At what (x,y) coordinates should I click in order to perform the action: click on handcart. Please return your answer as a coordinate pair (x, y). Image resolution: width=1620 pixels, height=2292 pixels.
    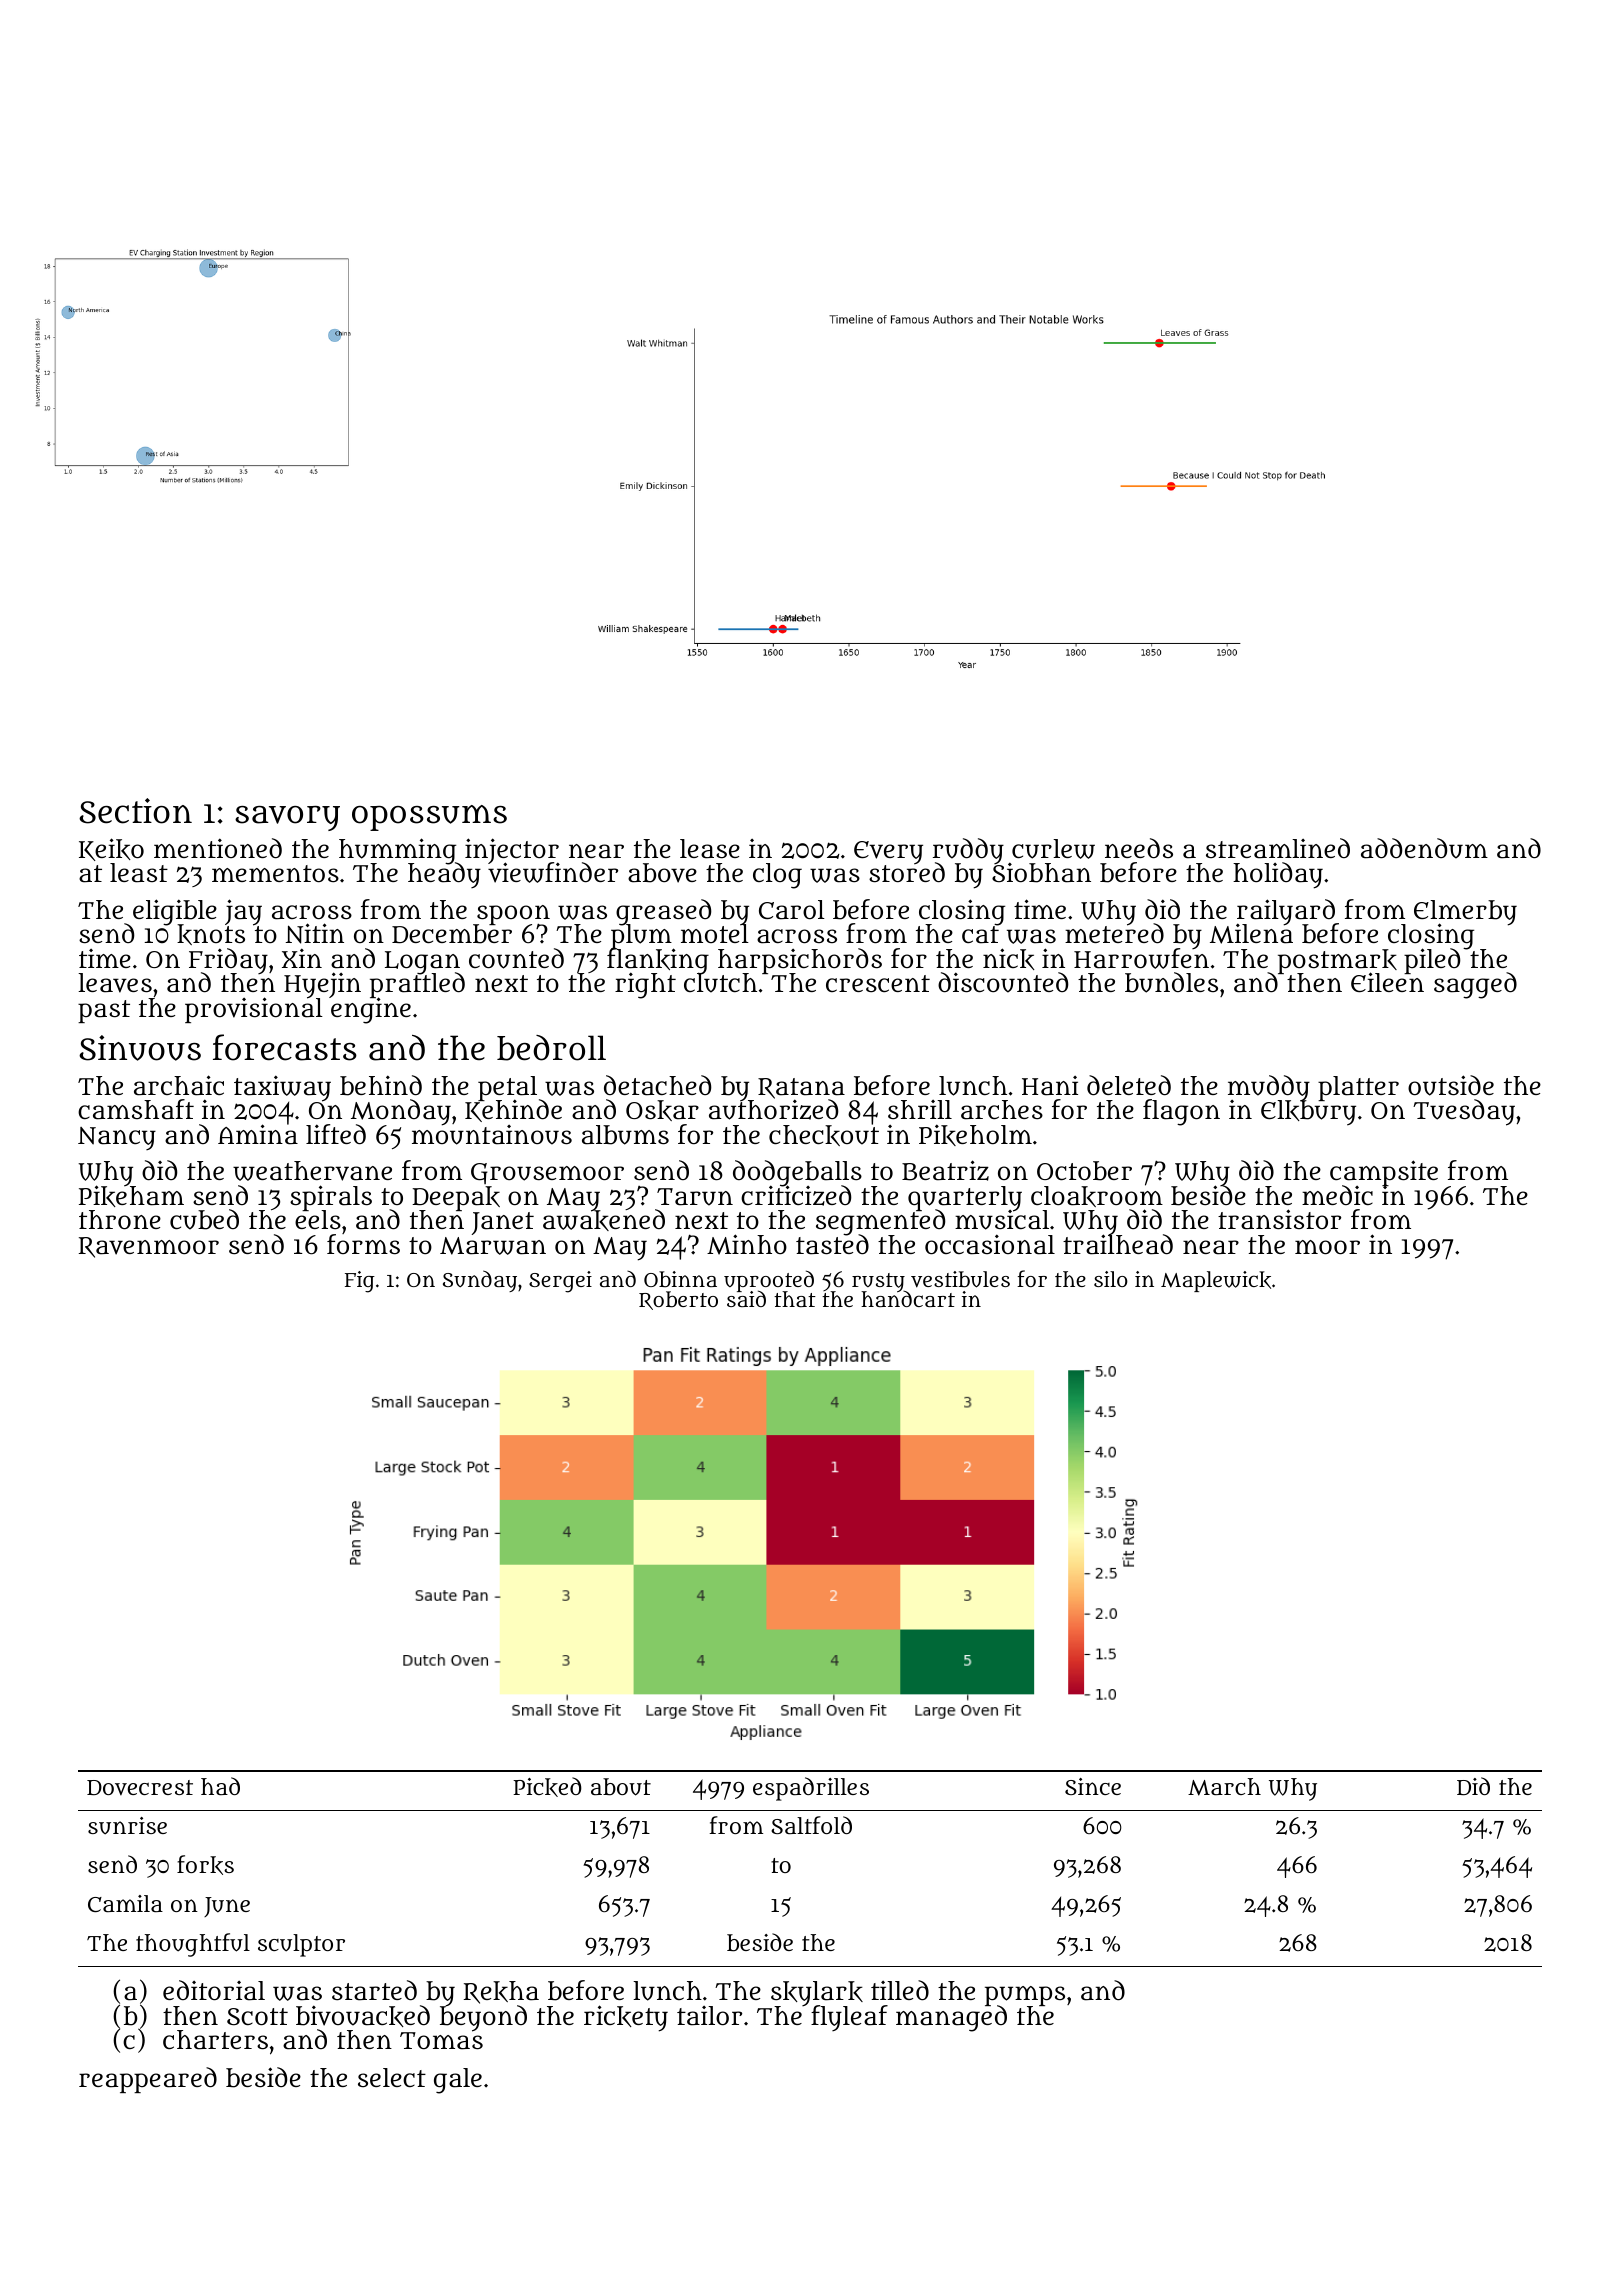
    Looking at the image, I should click on (908, 1299).
